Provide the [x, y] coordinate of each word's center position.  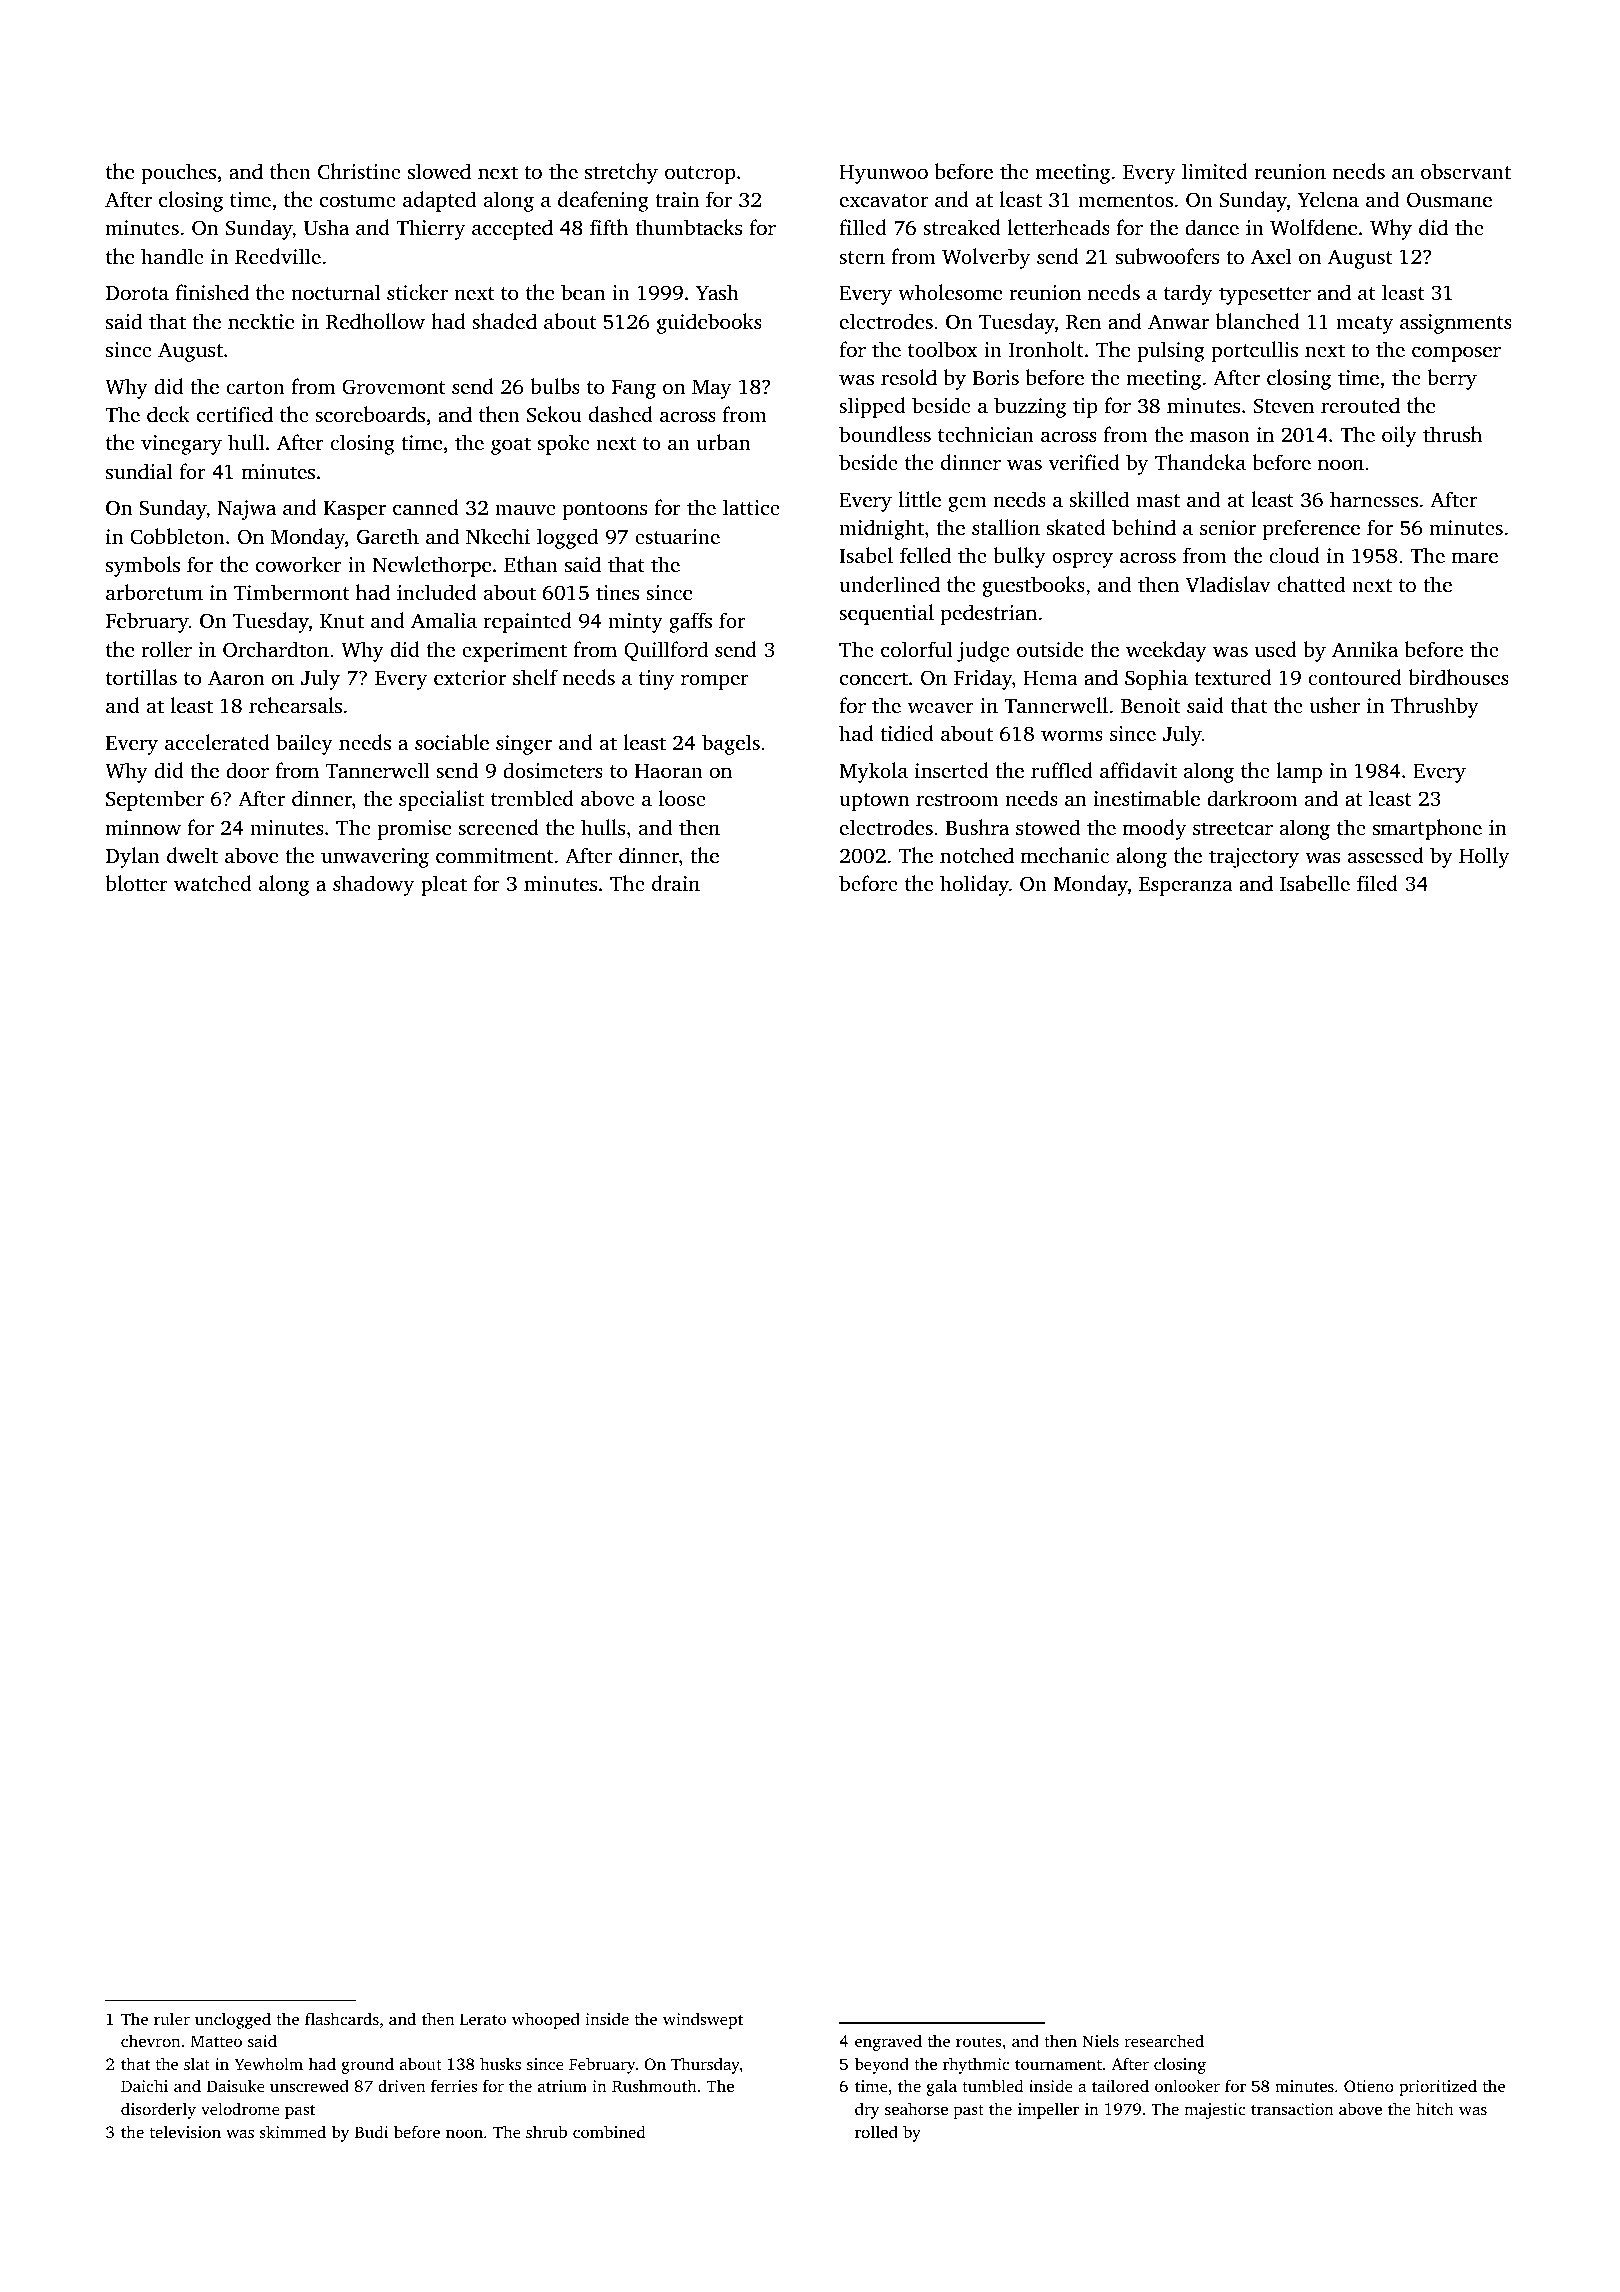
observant [1466, 171]
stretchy [621, 173]
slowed [439, 171]
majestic [1214, 2111]
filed [1377, 883]
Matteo [216, 2041]
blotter [136, 883]
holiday [974, 885]
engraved [888, 2042]
